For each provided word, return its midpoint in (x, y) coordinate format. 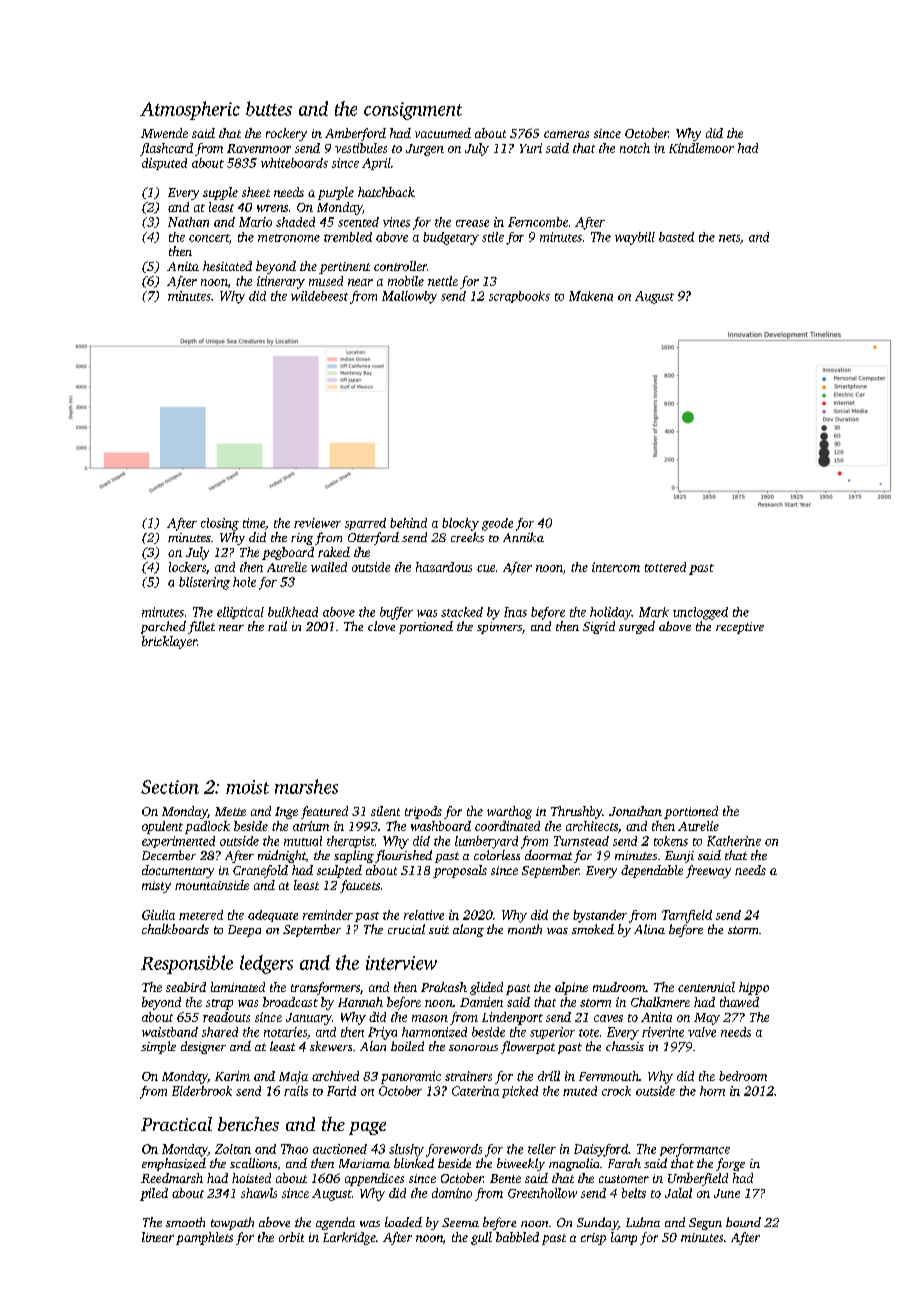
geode (497, 524)
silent (385, 811)
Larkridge (349, 1238)
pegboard (288, 553)
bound (743, 1222)
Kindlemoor (701, 148)
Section (170, 787)
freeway (708, 871)
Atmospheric (190, 110)
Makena (591, 296)
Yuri (531, 148)
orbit (291, 1237)
